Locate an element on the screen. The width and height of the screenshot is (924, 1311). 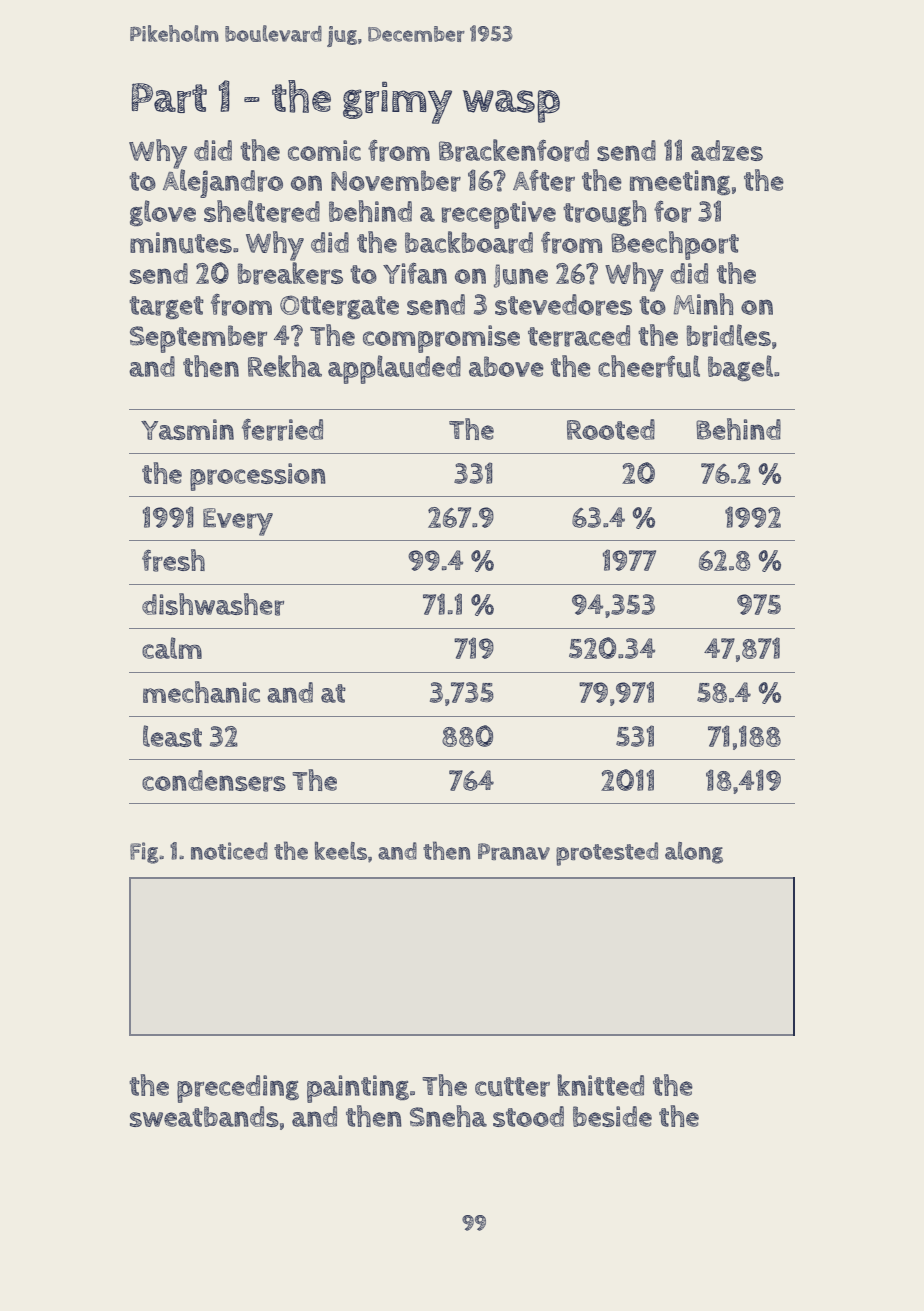
beside is located at coordinates (612, 1116).
